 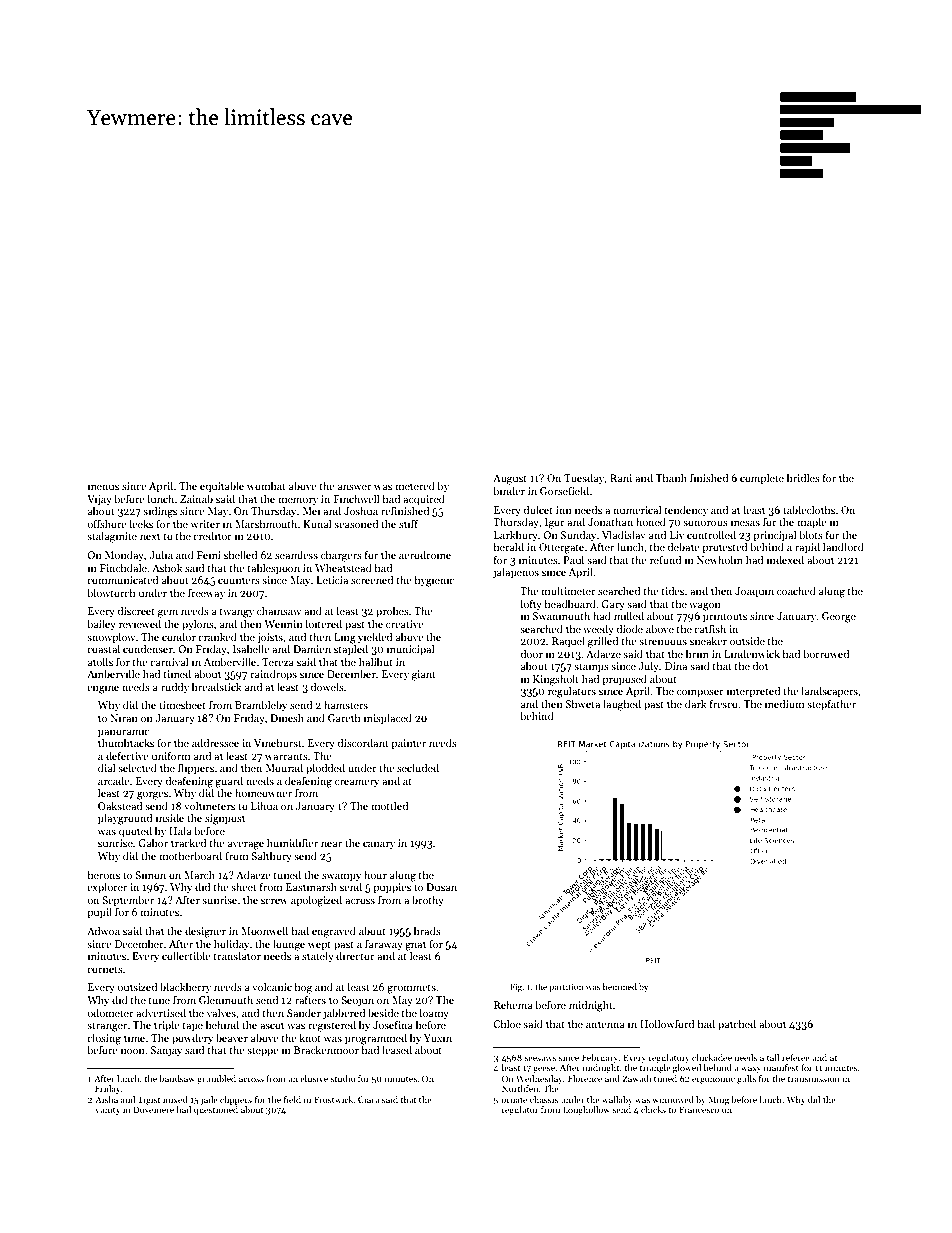 I want to click on translator, so click(x=237, y=955).
